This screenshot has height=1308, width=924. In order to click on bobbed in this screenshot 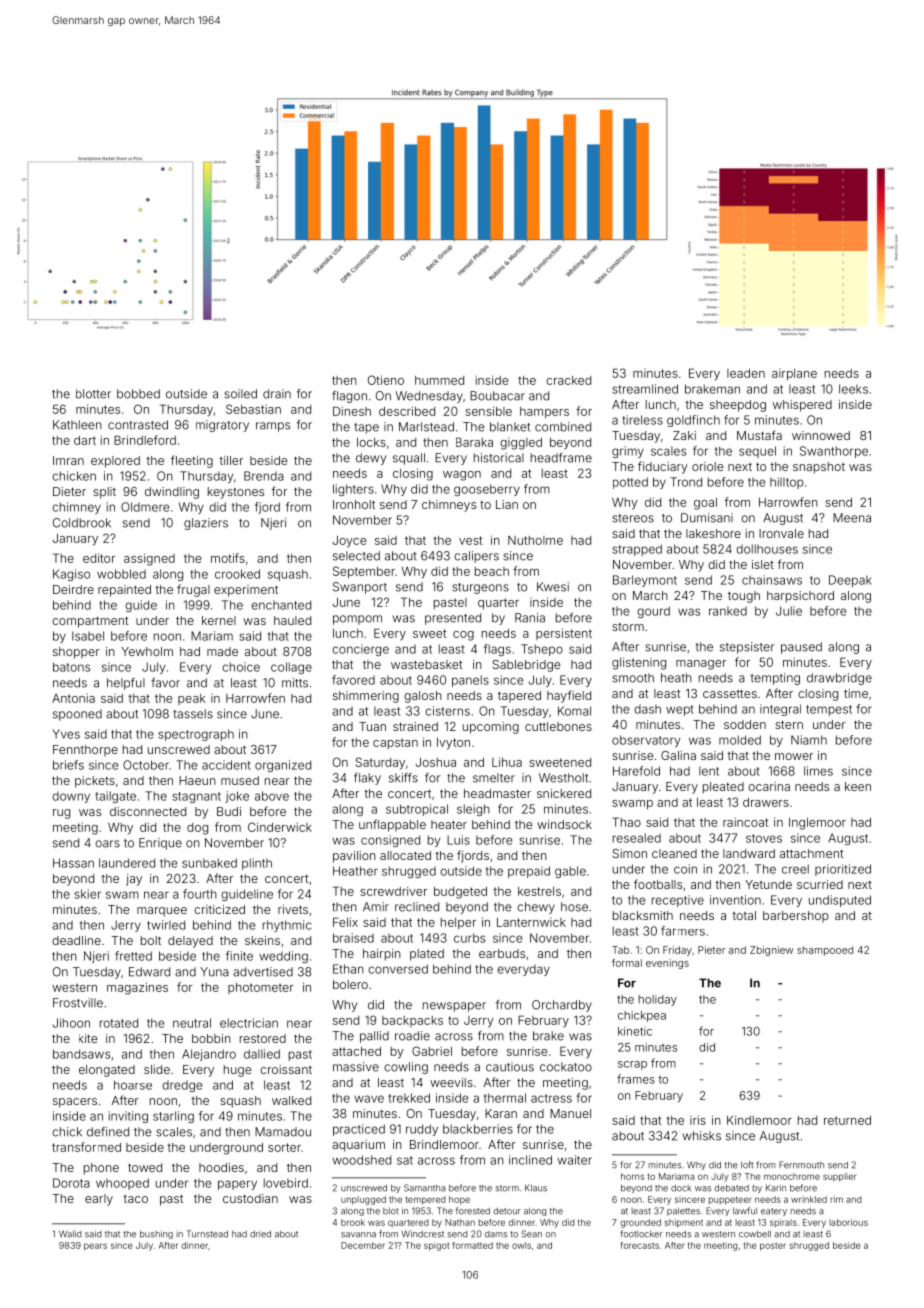, I will do `click(138, 394)`.
